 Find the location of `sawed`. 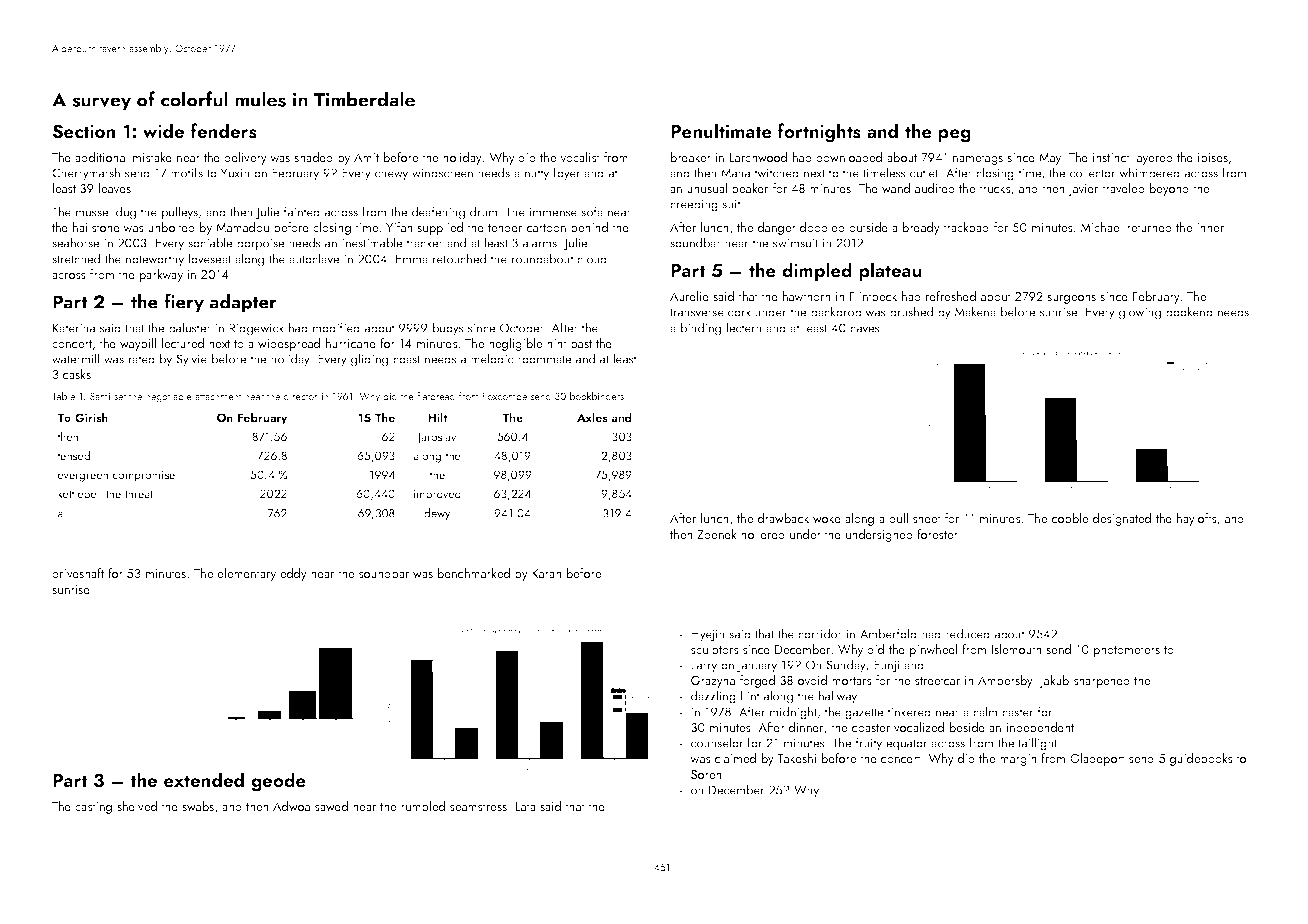

sawed is located at coordinates (331, 806).
